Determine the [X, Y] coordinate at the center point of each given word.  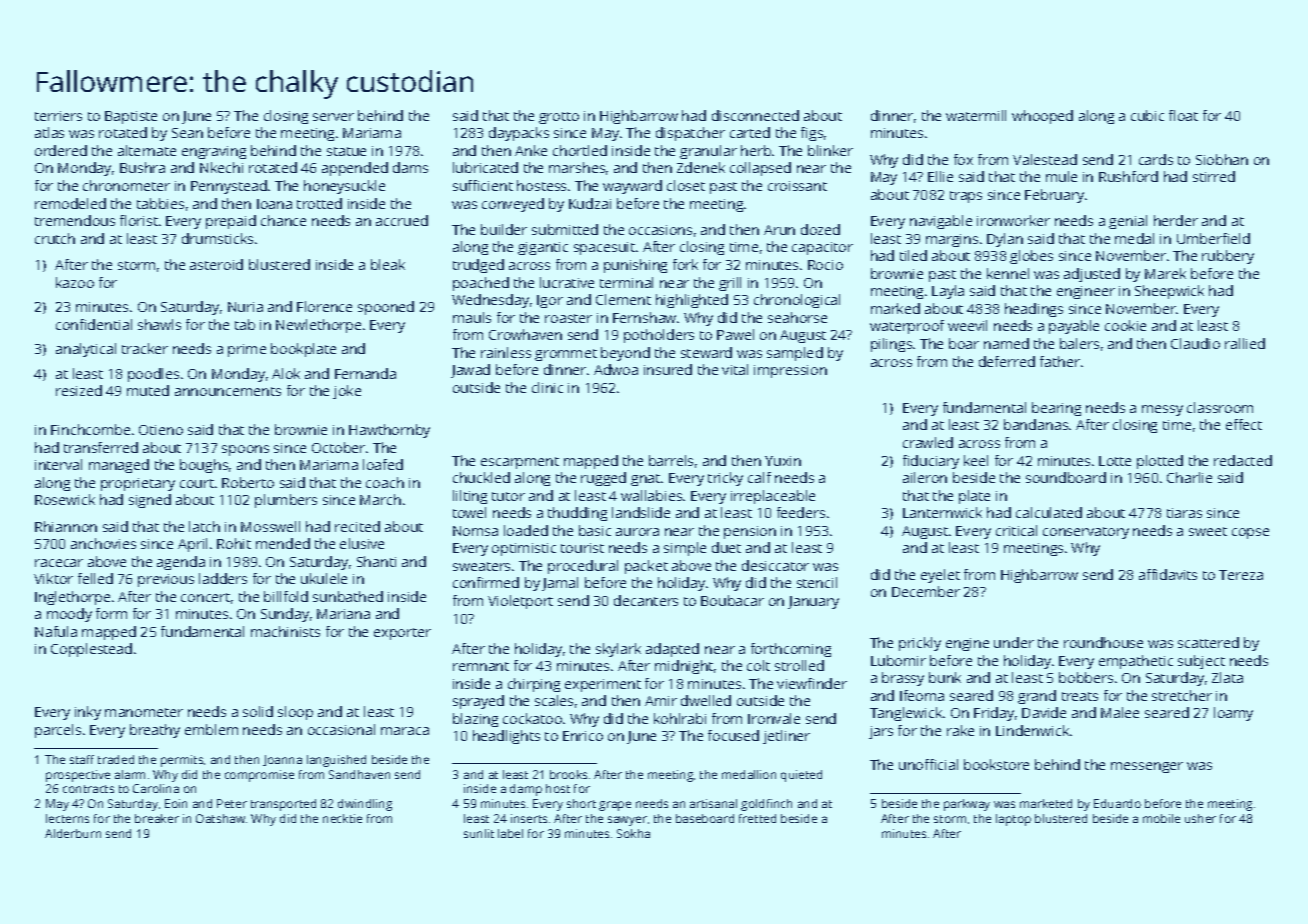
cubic [1147, 115]
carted [750, 132]
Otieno [161, 430]
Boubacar [732, 600]
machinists [285, 631]
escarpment [520, 463]
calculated [1049, 512]
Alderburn [73, 833]
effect [1244, 424]
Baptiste [131, 117]
